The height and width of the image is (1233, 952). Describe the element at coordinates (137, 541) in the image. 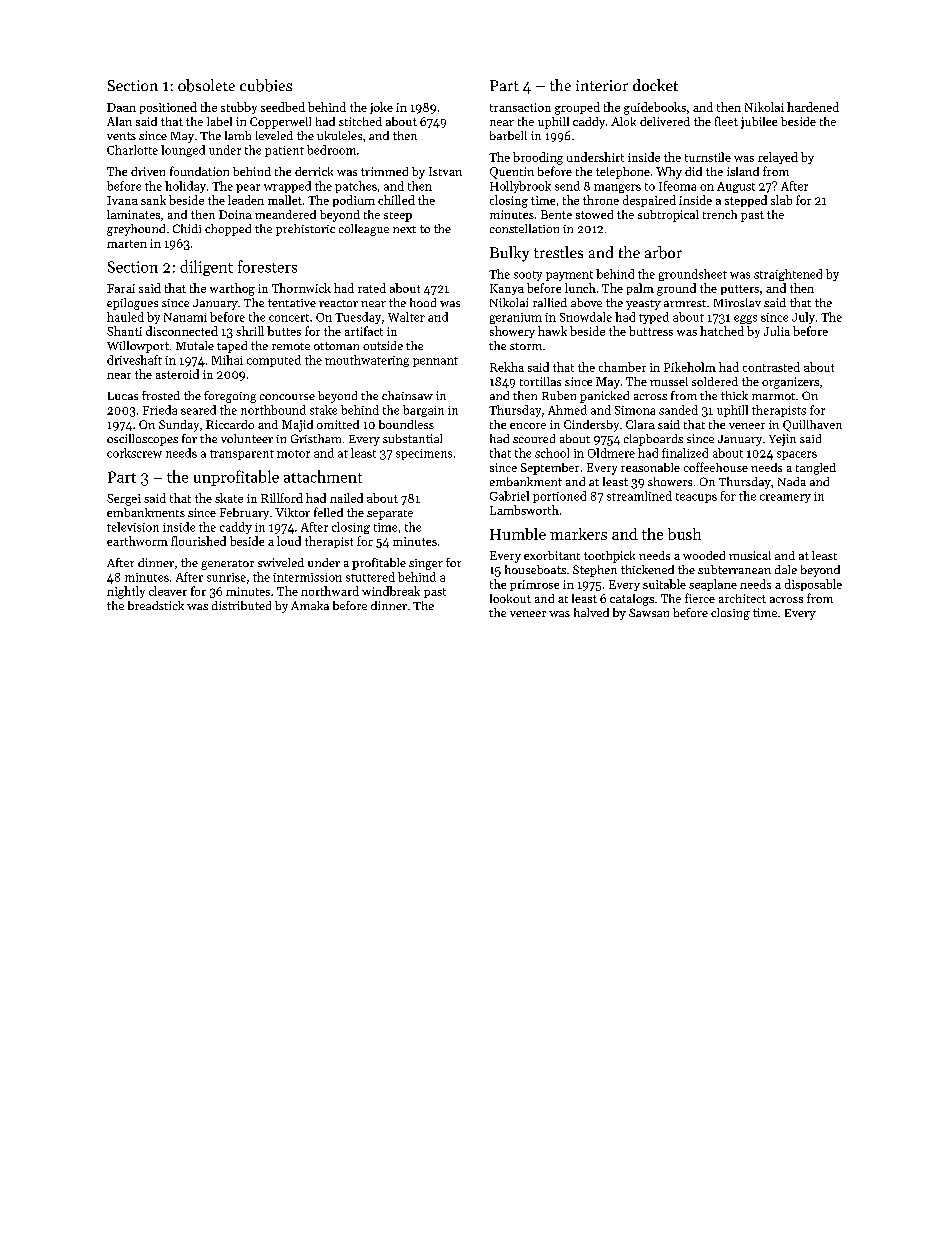

I see `earthworm` at that location.
